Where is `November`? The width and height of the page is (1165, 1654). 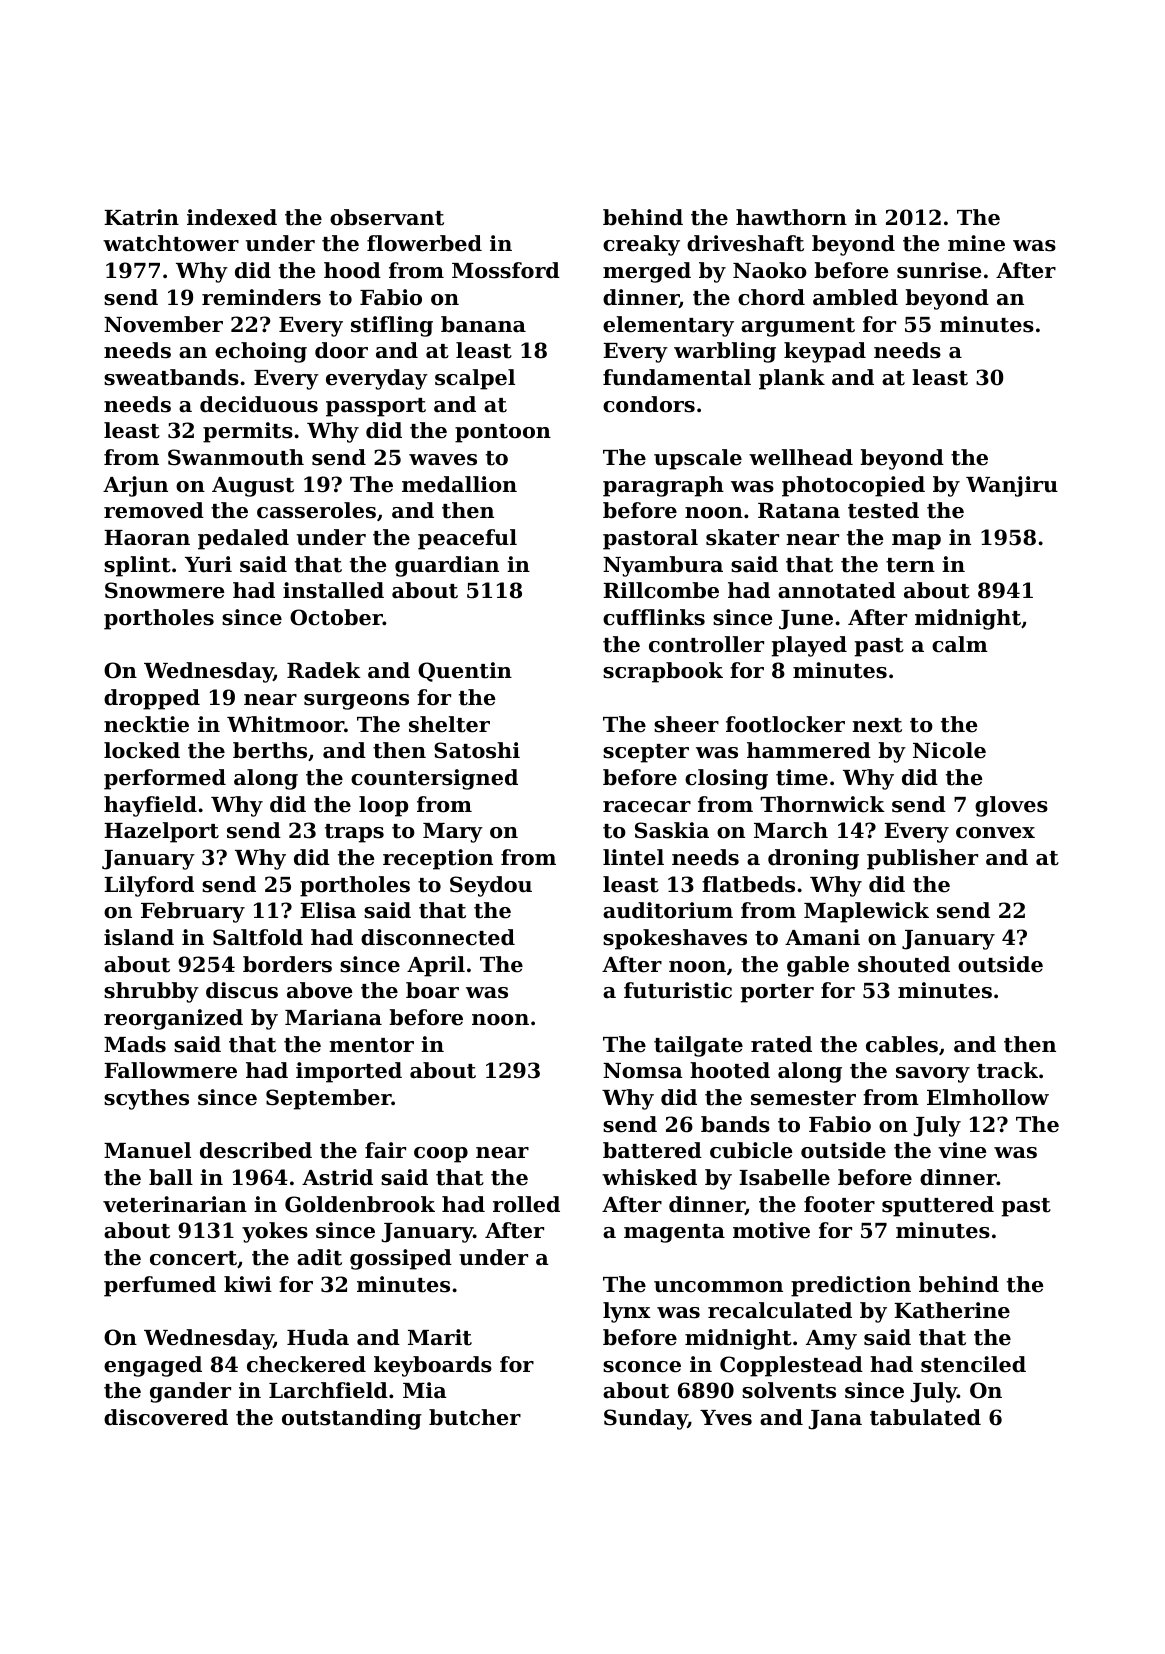 November is located at coordinates (163, 324).
